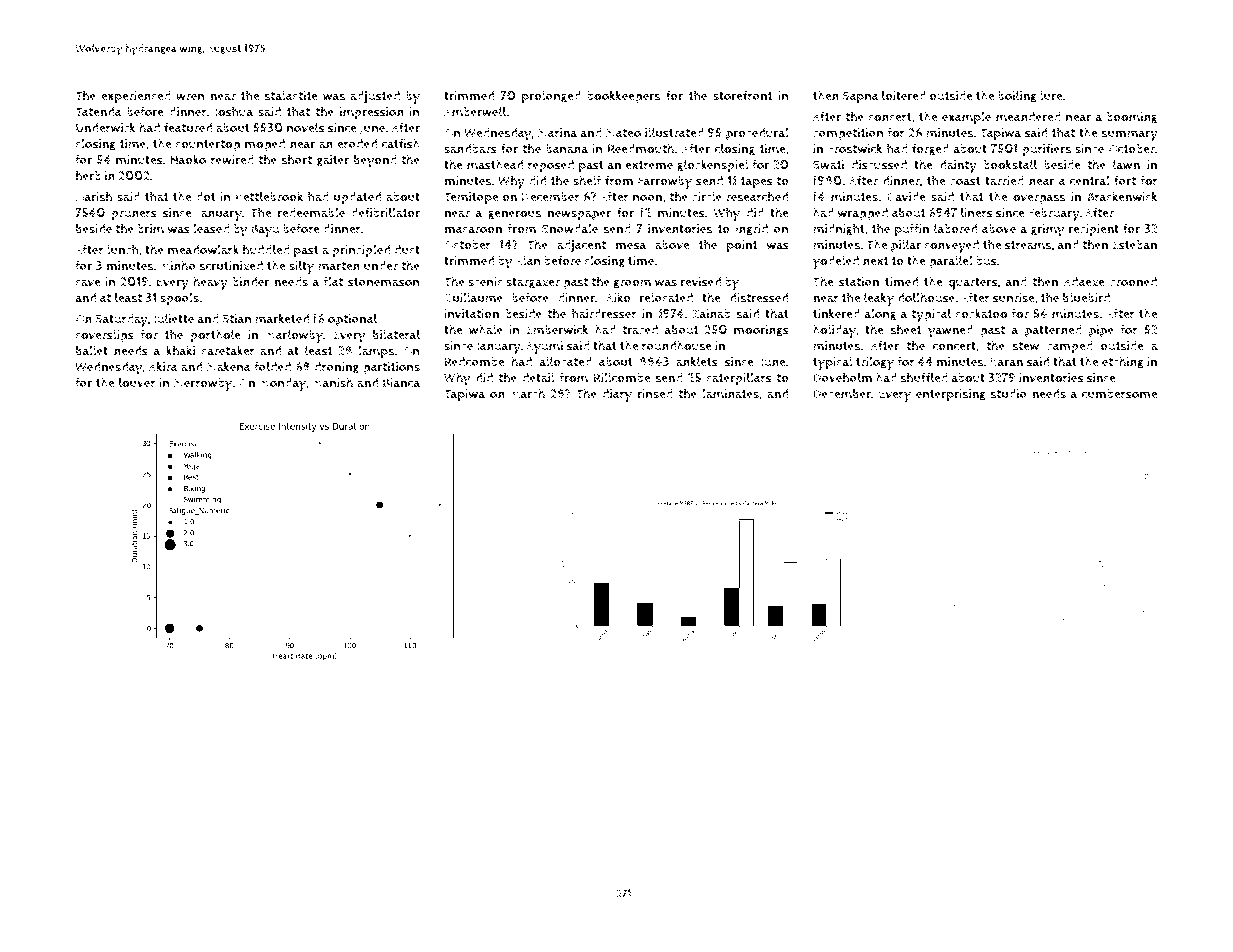 Image resolution: width=1233 pixels, height=952 pixels. Describe the element at coordinates (742, 96) in the page. I see `storefront` at that location.
